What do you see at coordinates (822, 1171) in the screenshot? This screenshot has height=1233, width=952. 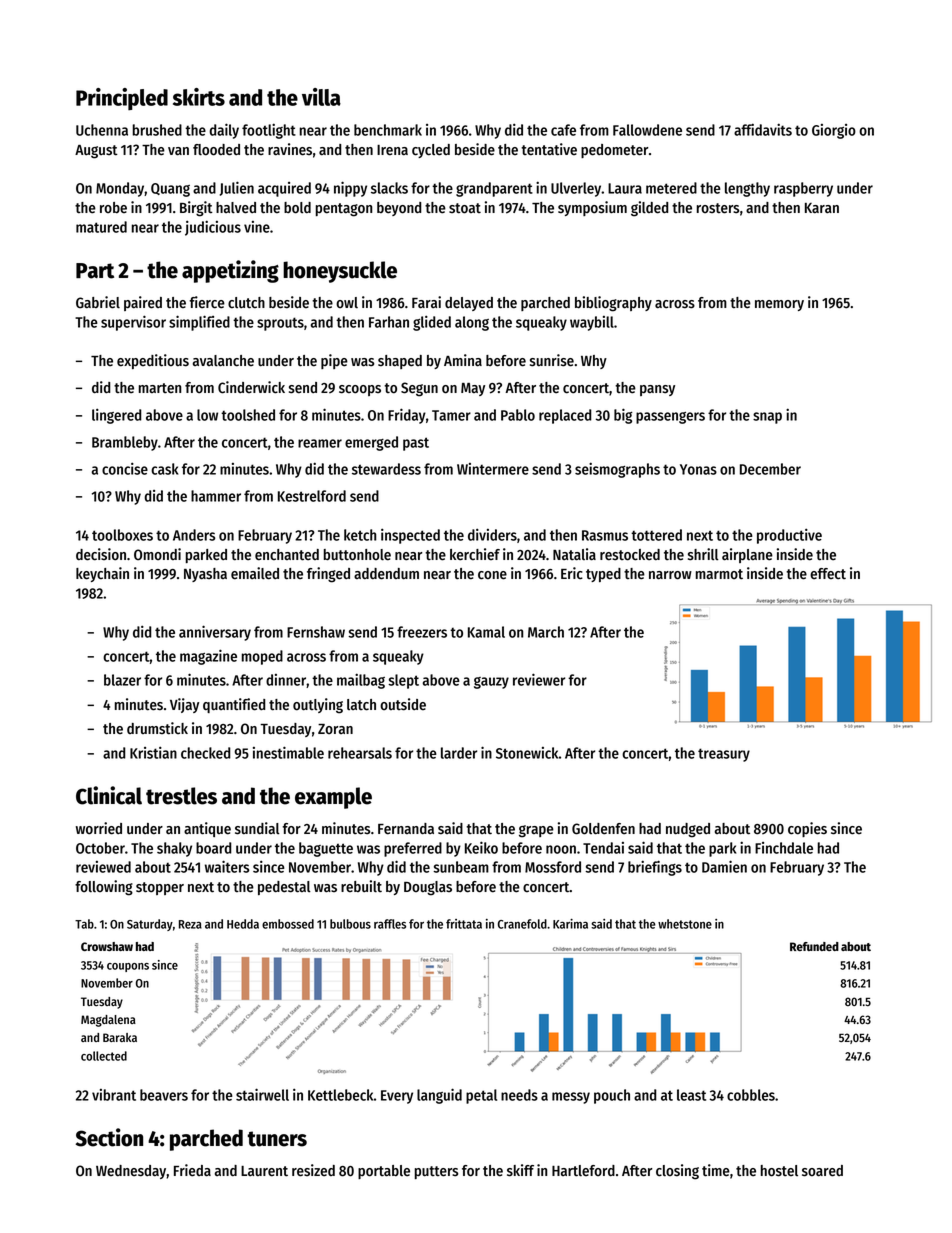 I see `soared` at bounding box center [822, 1171].
